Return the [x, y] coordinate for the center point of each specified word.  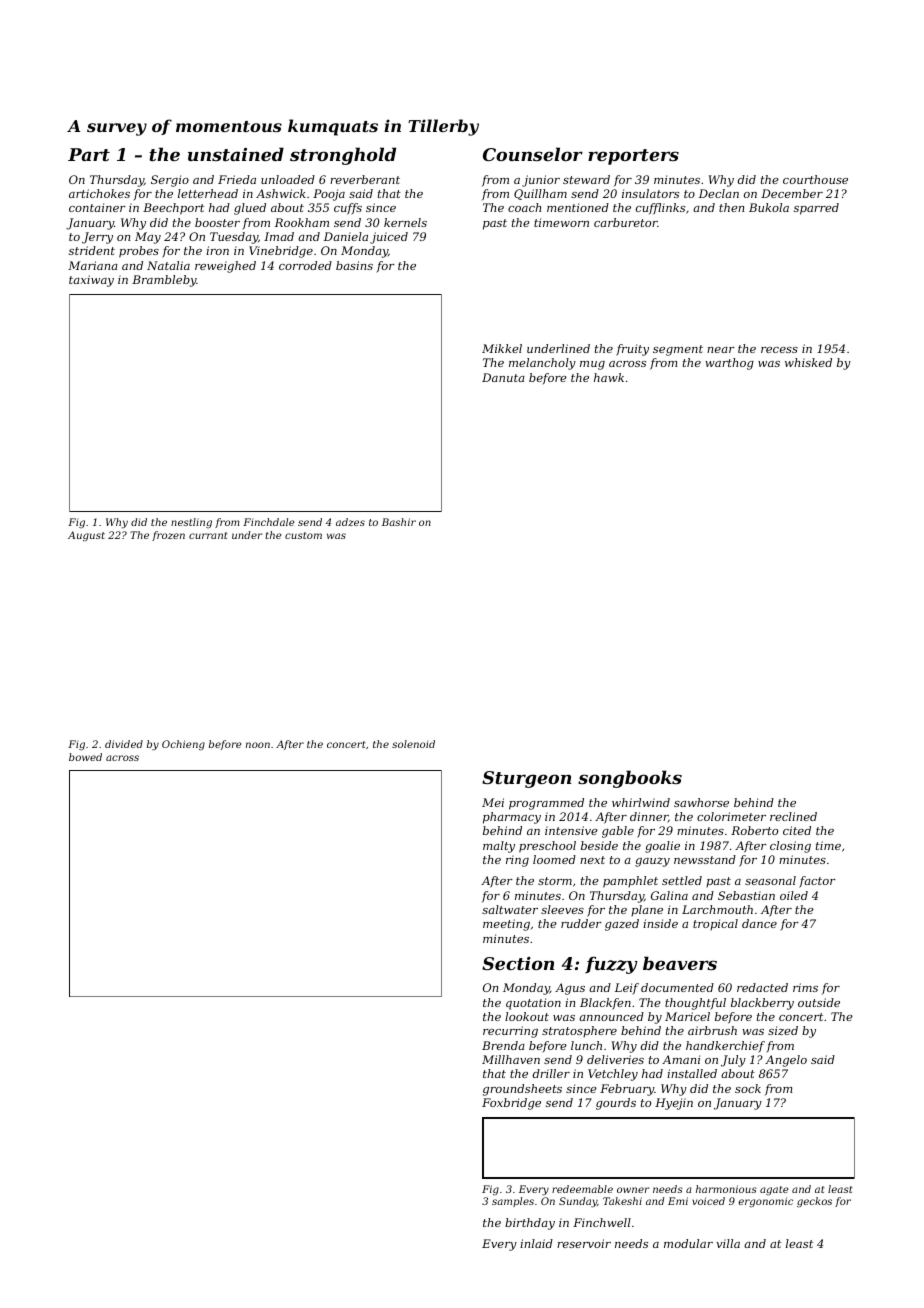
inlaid [536, 1243]
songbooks [630, 779]
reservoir [584, 1243]
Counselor [533, 154]
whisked [808, 362]
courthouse [815, 179]
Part [89, 154]
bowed [85, 757]
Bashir [399, 522]
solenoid [413, 744]
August [86, 536]
